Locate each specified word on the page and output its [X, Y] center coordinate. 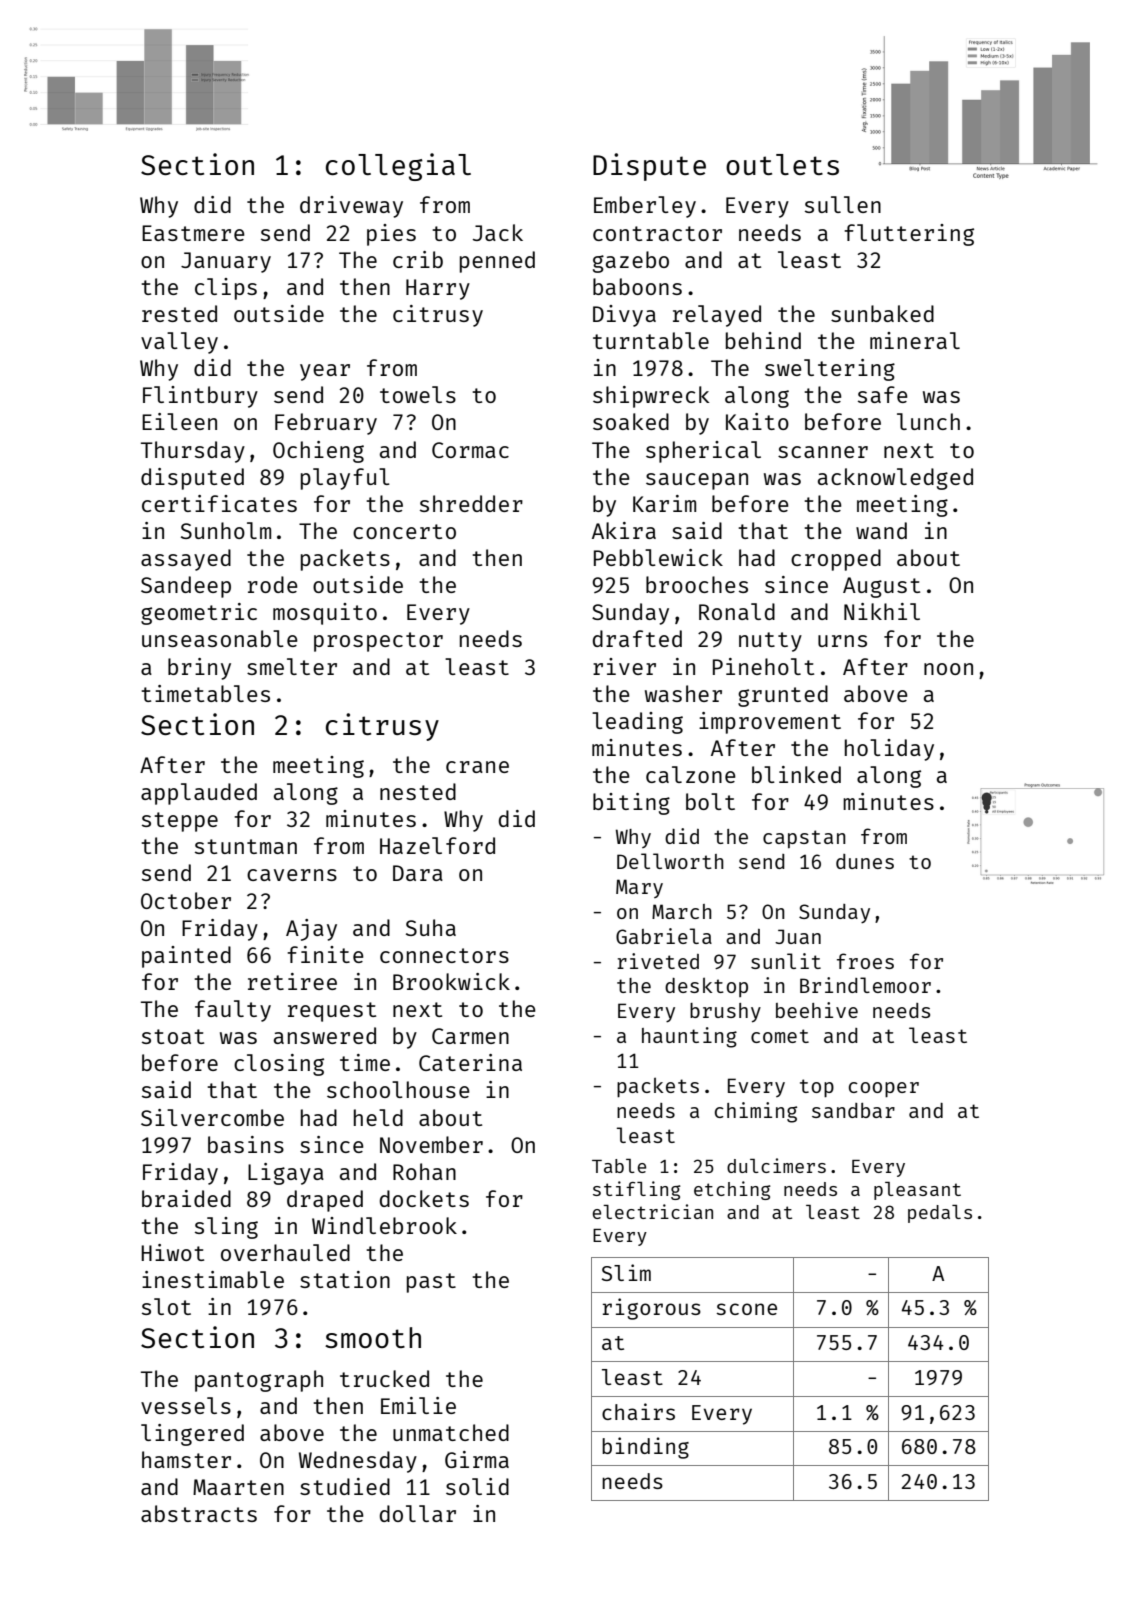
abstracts [199, 1513]
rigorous [652, 1309]
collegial [398, 167]
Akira [624, 530]
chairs [638, 1411]
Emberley [645, 207]
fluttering [909, 235]
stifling [637, 1190]
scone [746, 1309]
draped [325, 1201]
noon [948, 669]
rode [273, 584]
